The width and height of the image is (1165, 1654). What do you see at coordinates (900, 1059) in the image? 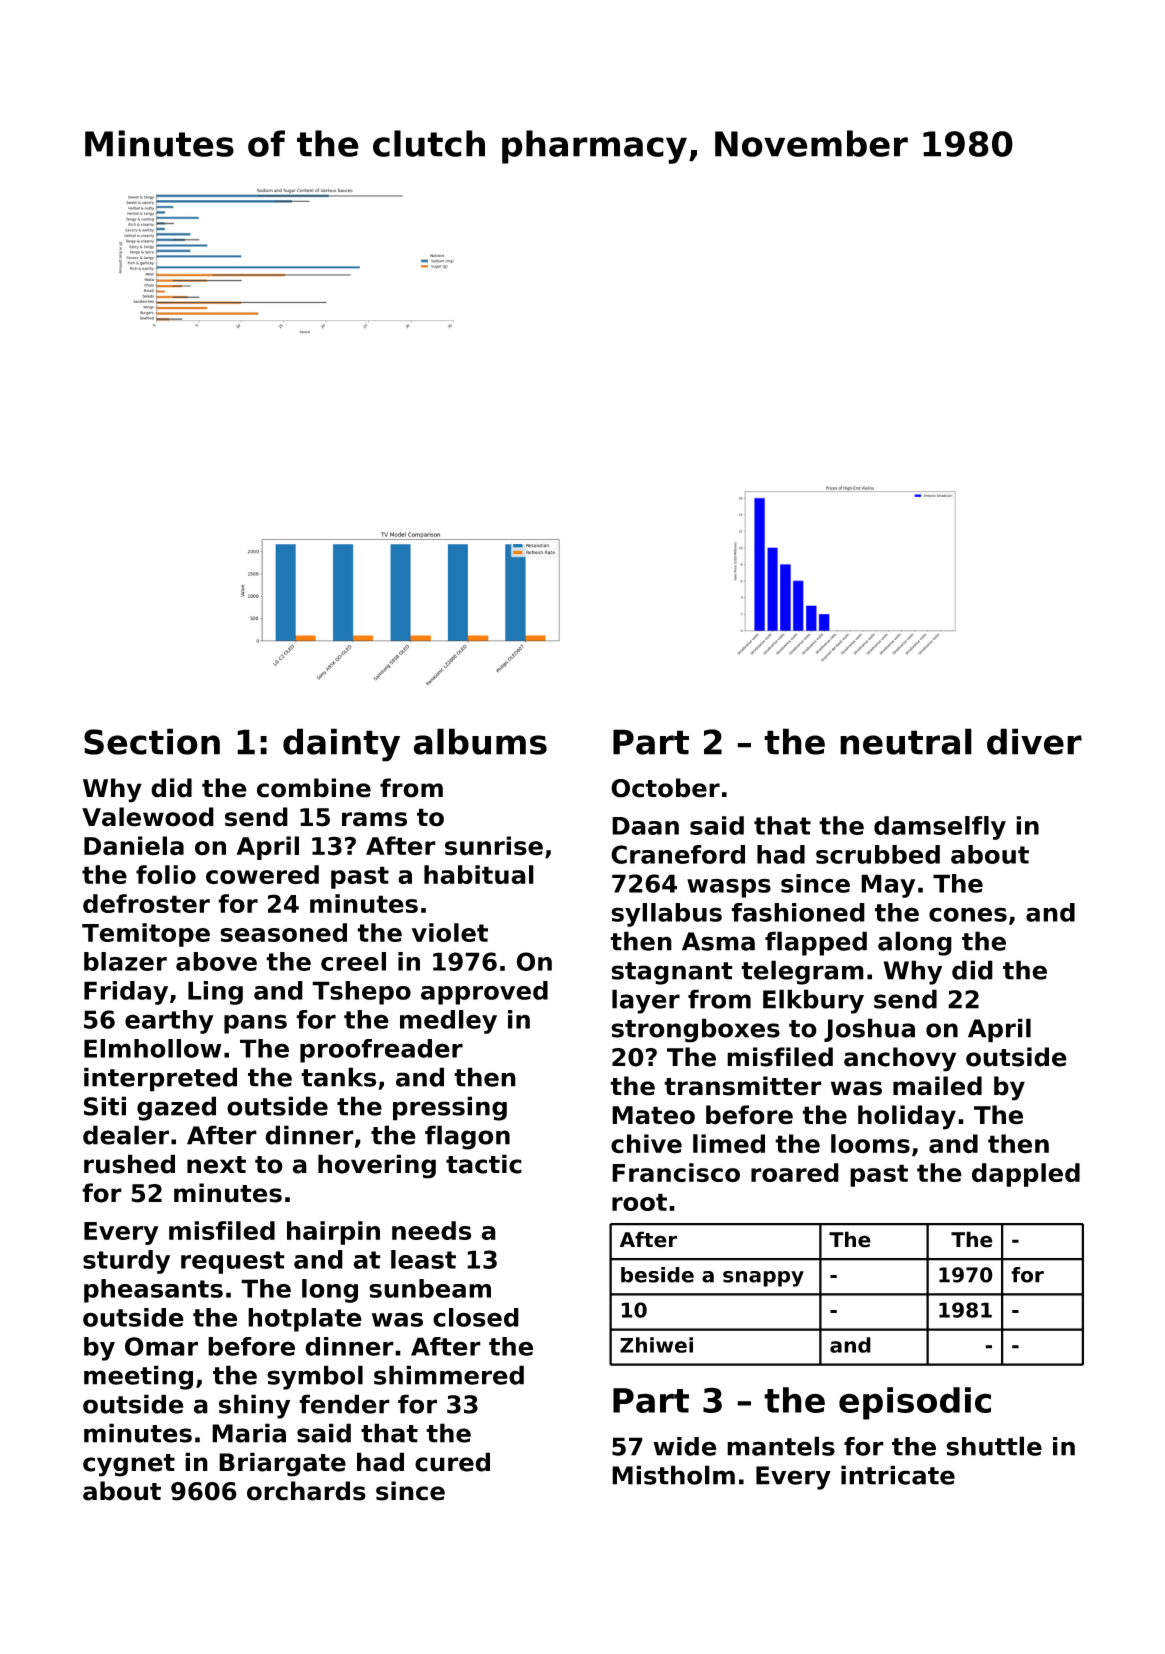
I see `anchovy` at bounding box center [900, 1059].
